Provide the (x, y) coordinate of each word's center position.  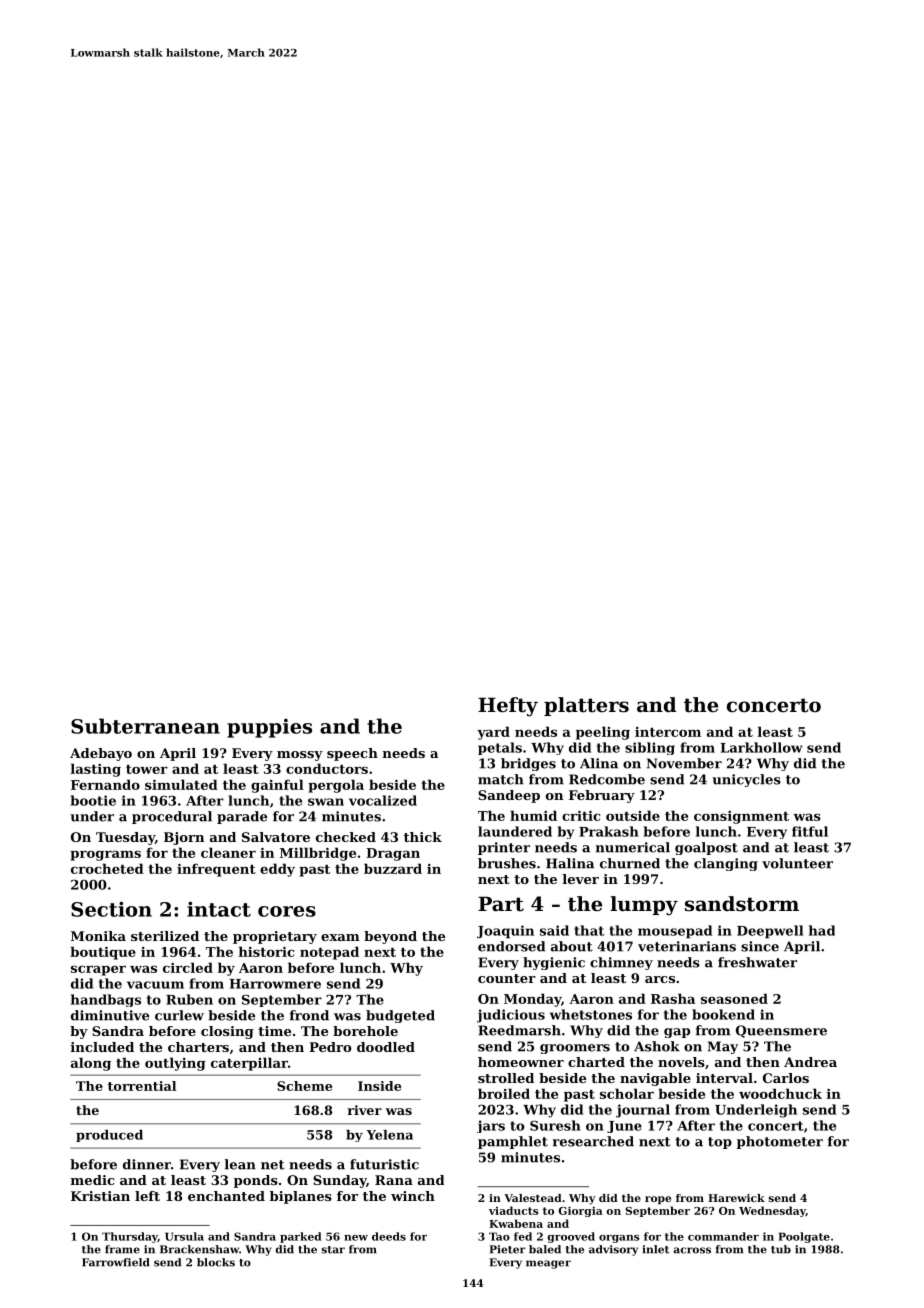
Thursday (130, 1237)
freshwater (757, 962)
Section (111, 909)
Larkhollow (762, 747)
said (554, 930)
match (501, 779)
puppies (269, 728)
